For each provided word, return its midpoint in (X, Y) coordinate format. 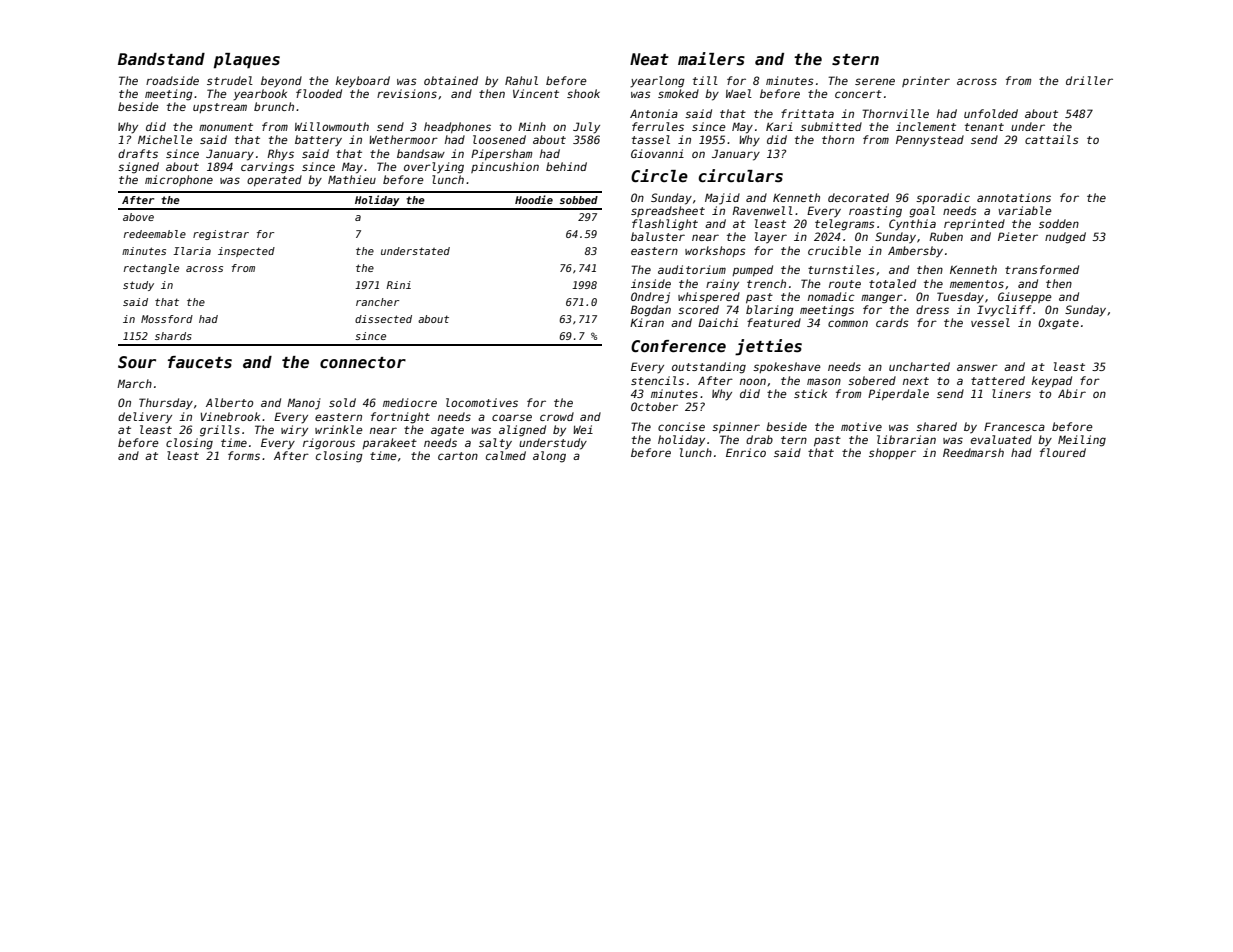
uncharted (919, 366)
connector (363, 363)
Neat (649, 59)
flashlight (665, 225)
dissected (383, 319)
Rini (398, 285)
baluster (658, 236)
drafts (138, 153)
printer (926, 81)
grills (220, 431)
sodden (1059, 223)
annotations (1014, 197)
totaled (892, 283)
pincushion (505, 167)
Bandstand (161, 59)
